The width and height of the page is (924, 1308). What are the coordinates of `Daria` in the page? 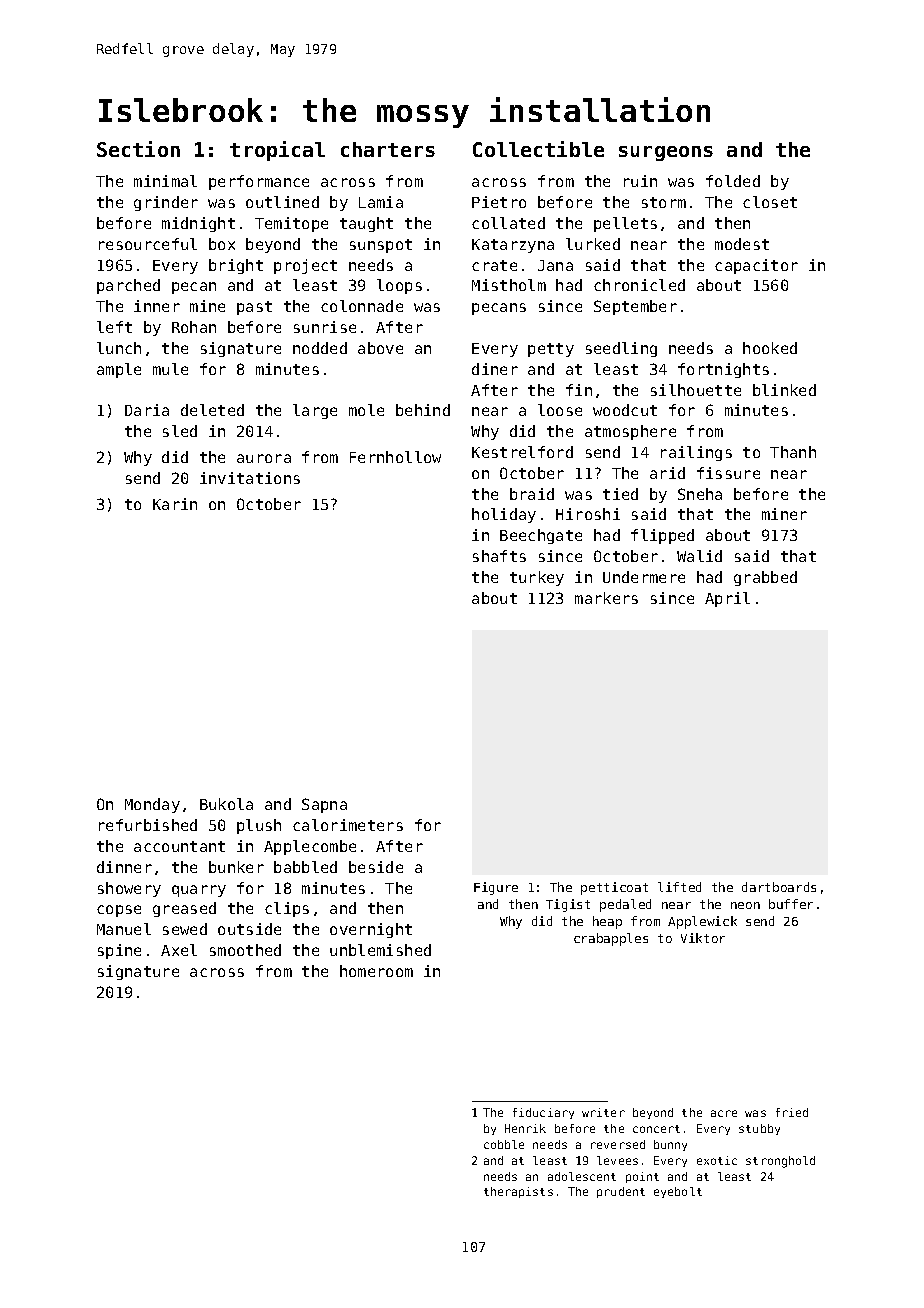 It's located at (147, 410).
